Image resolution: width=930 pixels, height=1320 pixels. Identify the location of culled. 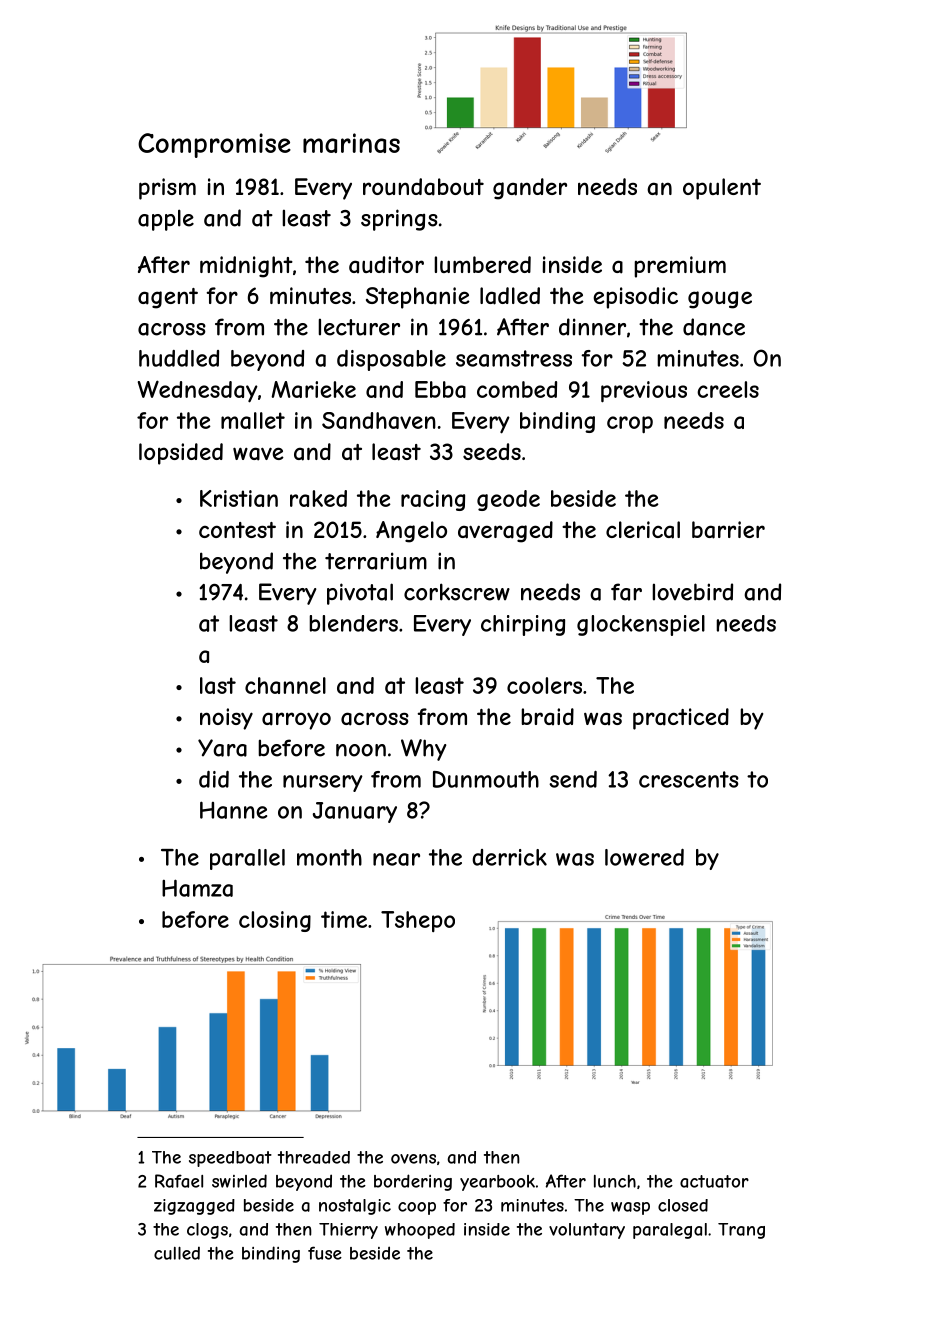
(177, 1253).
